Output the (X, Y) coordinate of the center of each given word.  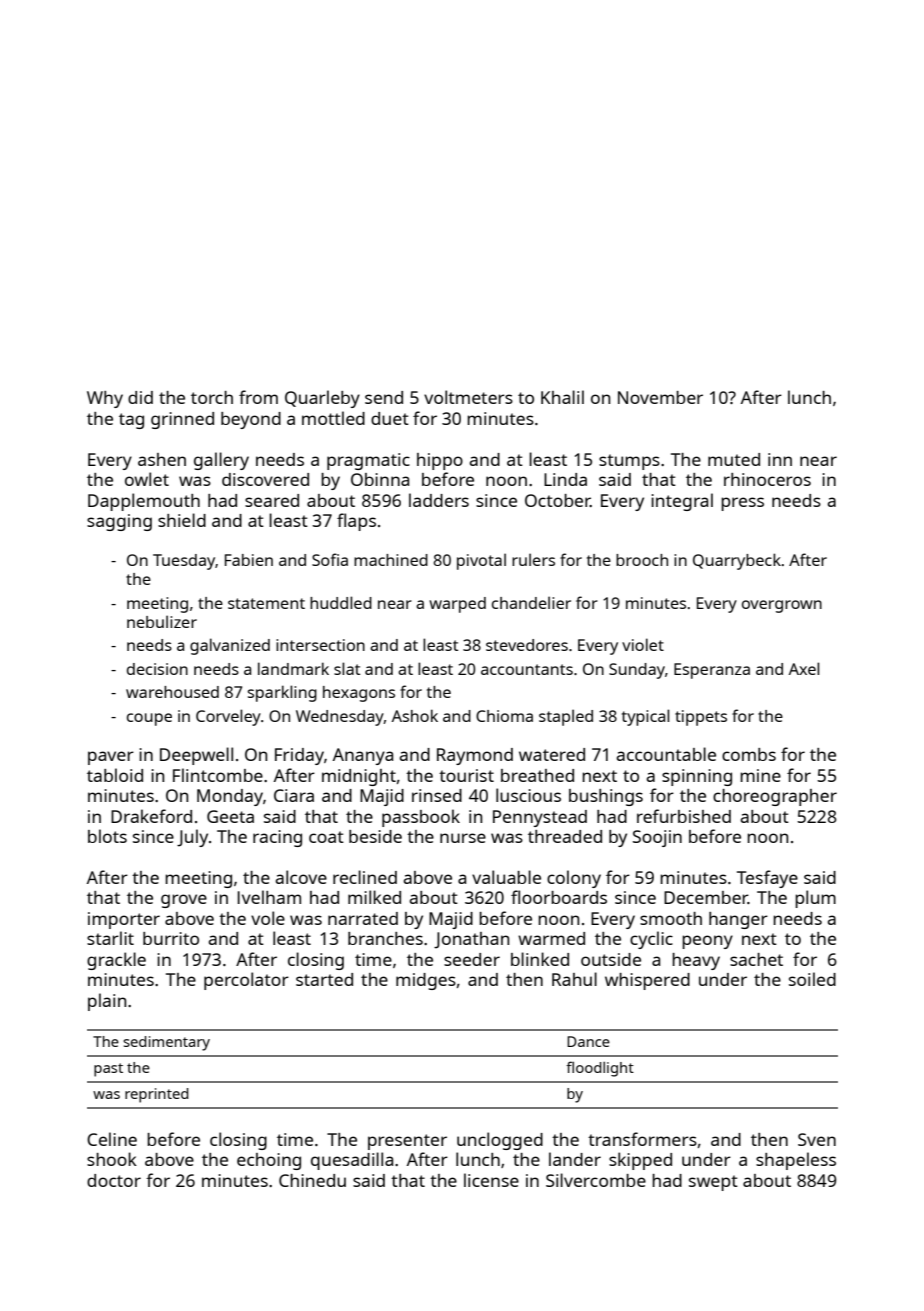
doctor (114, 1180)
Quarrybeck (737, 561)
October (558, 500)
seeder (472, 959)
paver (111, 758)
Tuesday (184, 562)
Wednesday (340, 718)
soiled (812, 979)
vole (268, 918)
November (660, 397)
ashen (162, 459)
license (491, 1180)
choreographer (775, 797)
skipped (640, 1161)
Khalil (562, 397)
